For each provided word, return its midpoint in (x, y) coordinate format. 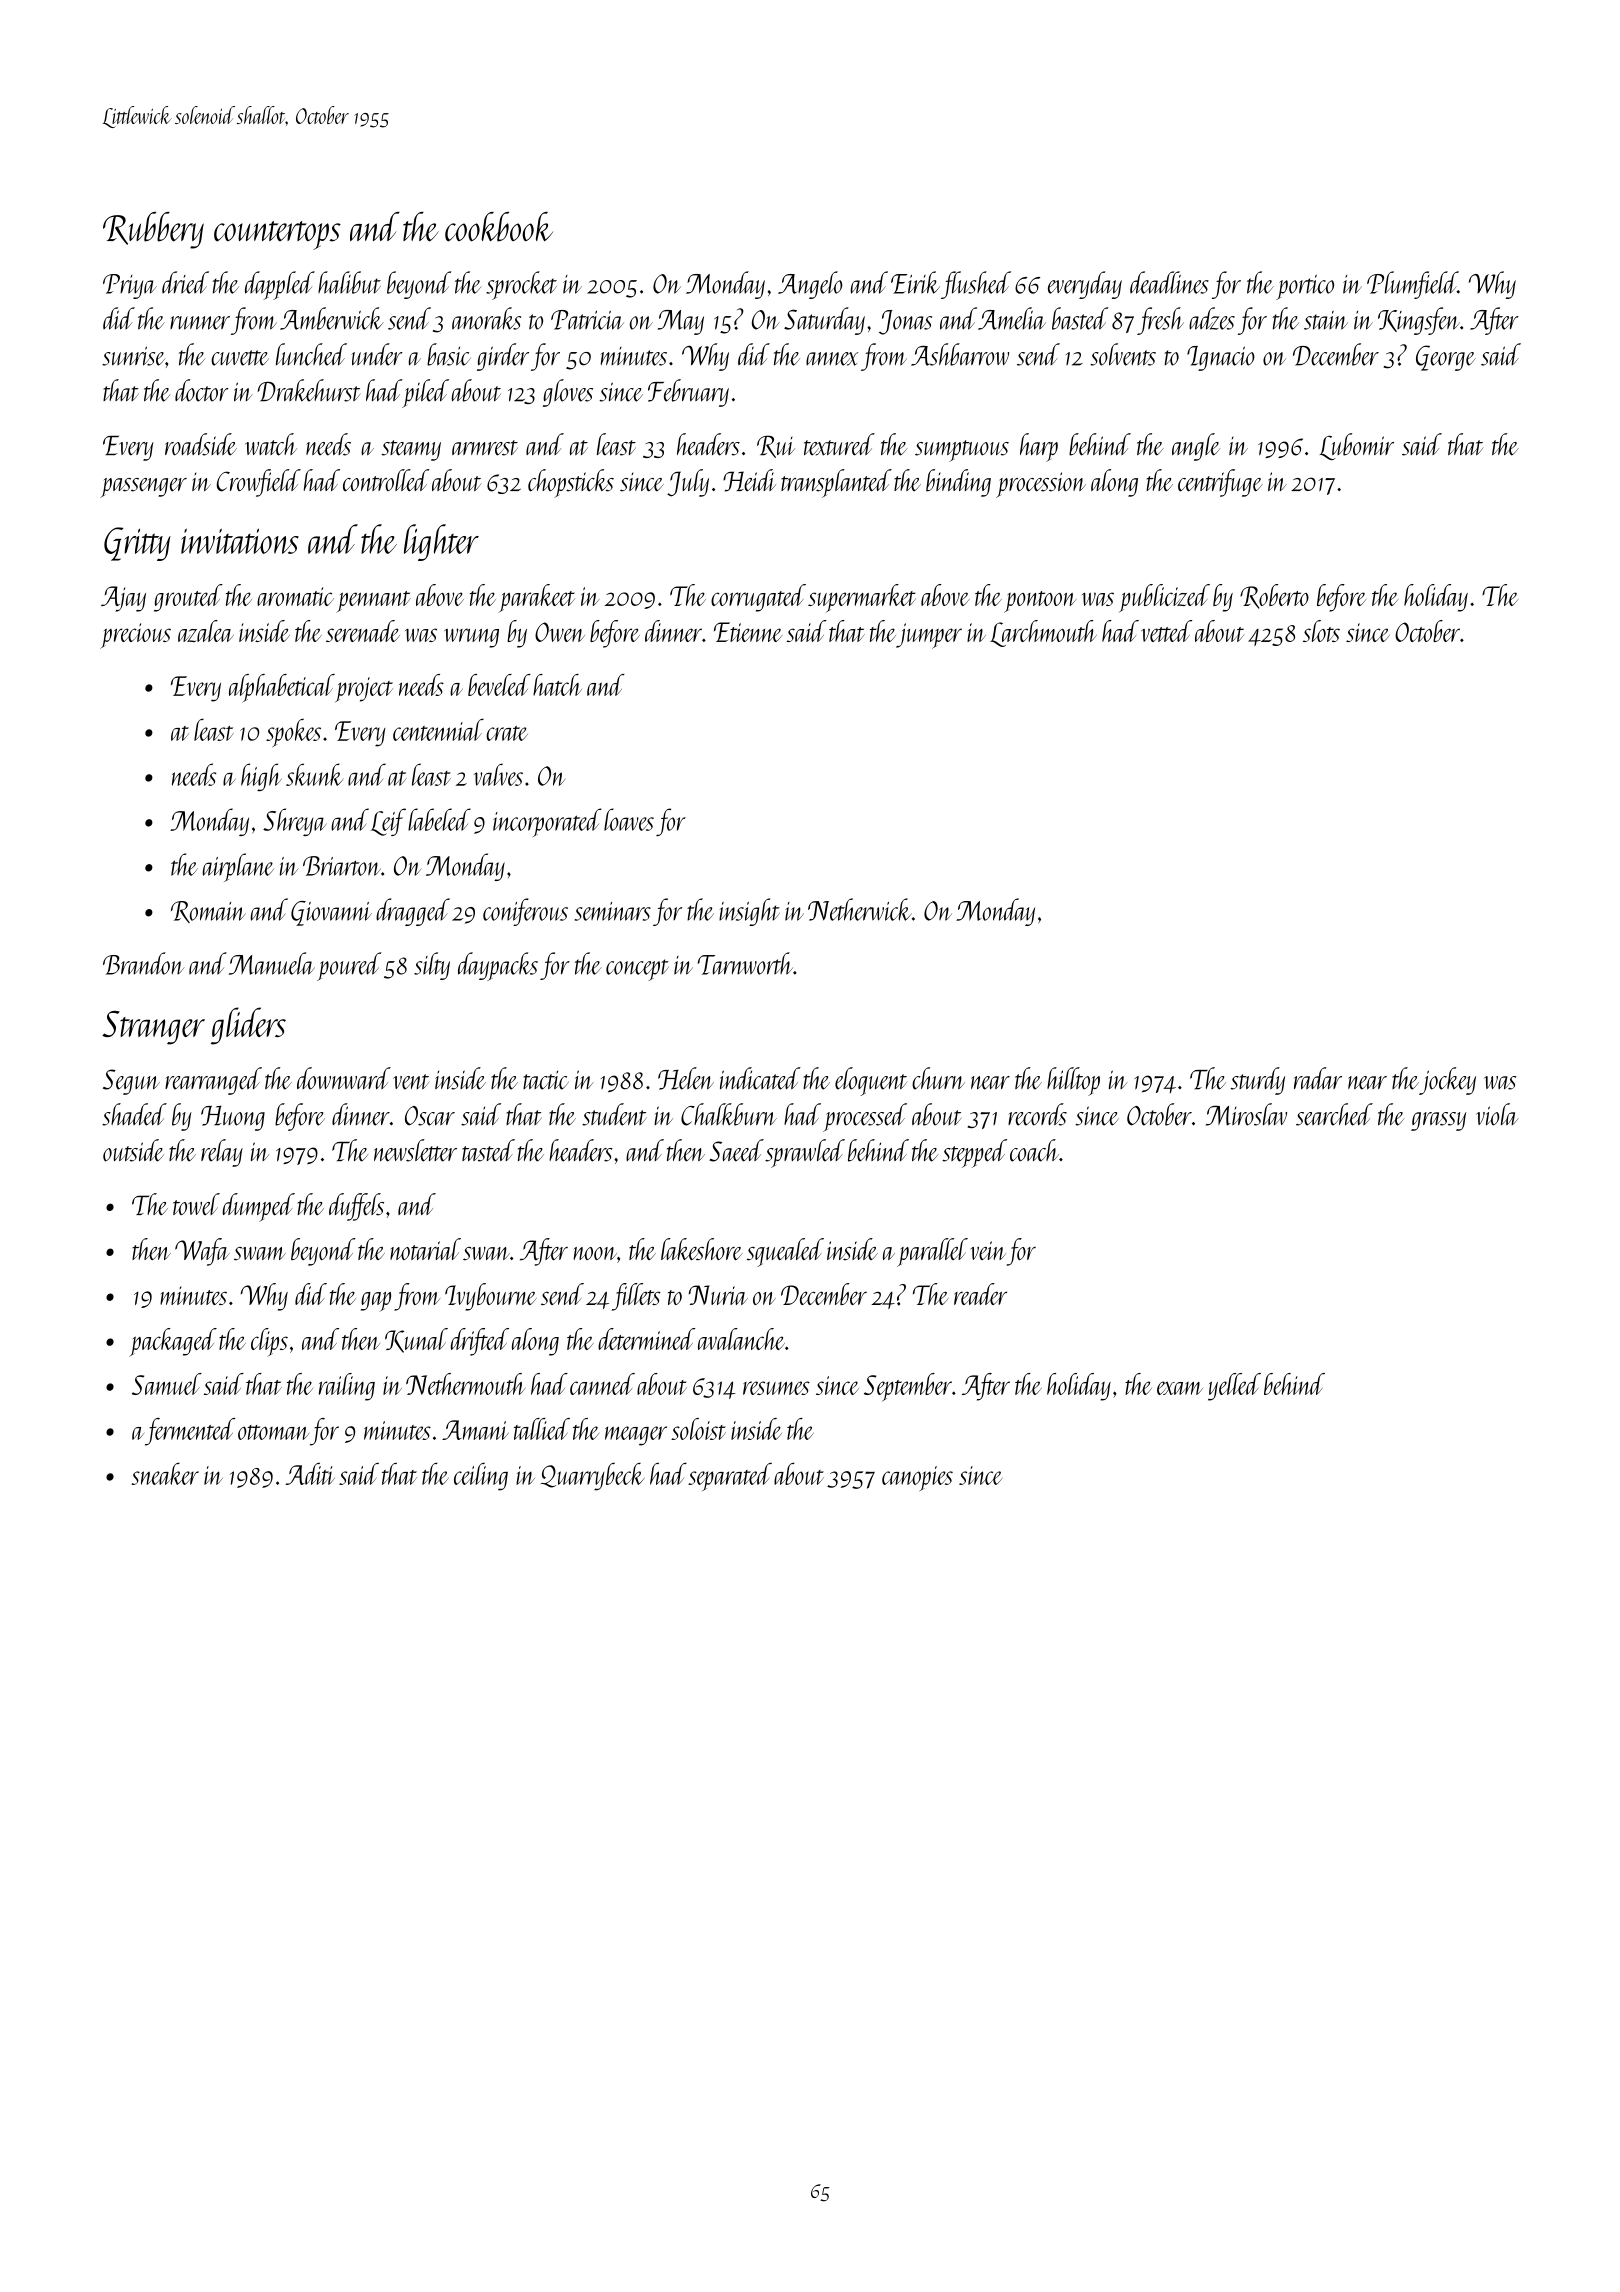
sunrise (133, 356)
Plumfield (1412, 285)
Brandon (143, 963)
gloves (568, 393)
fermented (190, 1432)
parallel (932, 1252)
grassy (1438, 1121)
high (261, 777)
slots (1321, 631)
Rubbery (153, 230)
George (1446, 358)
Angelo (810, 285)
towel (196, 1204)
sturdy (1257, 1081)
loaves (629, 819)
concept (637, 970)
